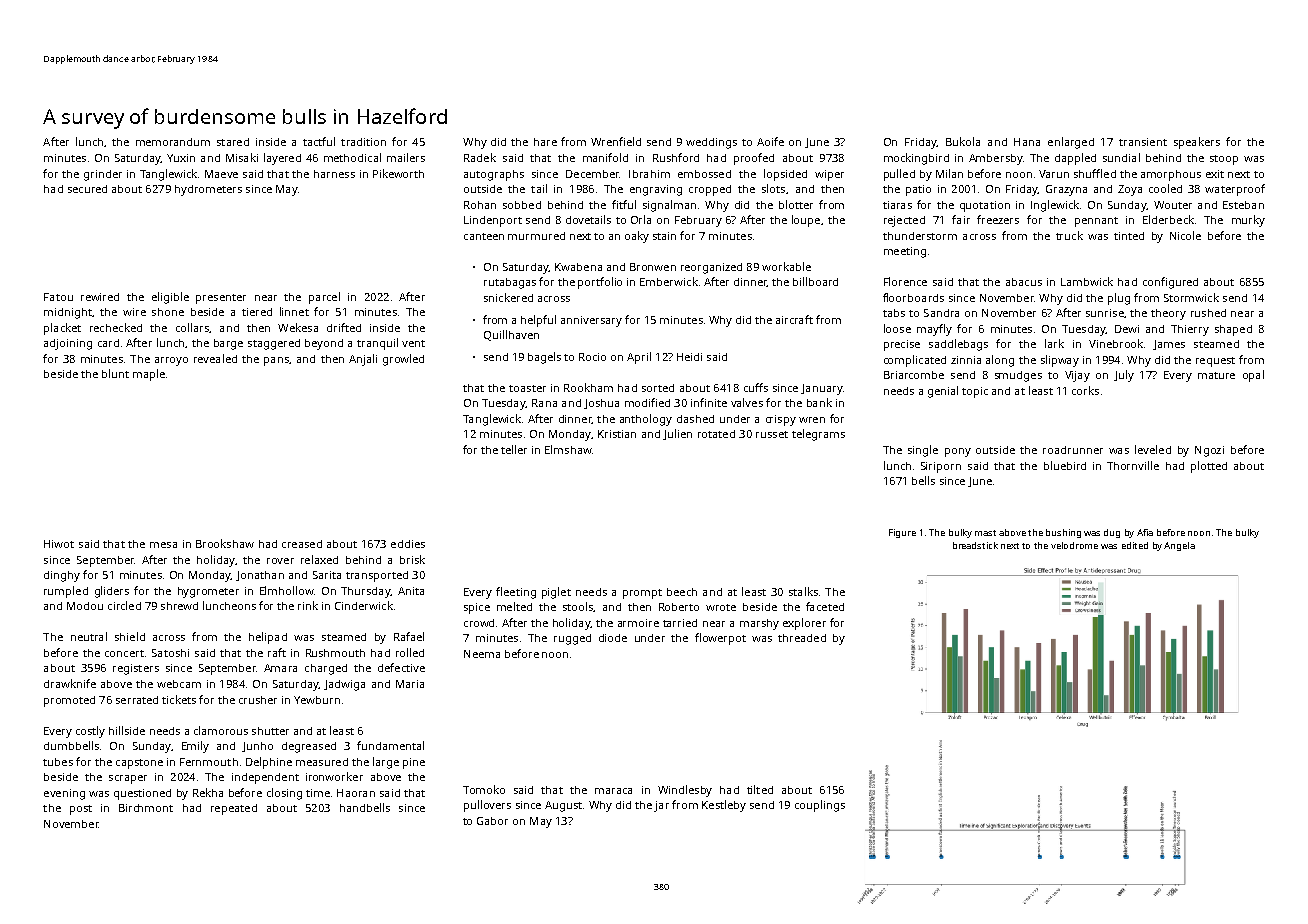 Image resolution: width=1308 pixels, height=924 pixels. I want to click on Elmshaw, so click(568, 449).
